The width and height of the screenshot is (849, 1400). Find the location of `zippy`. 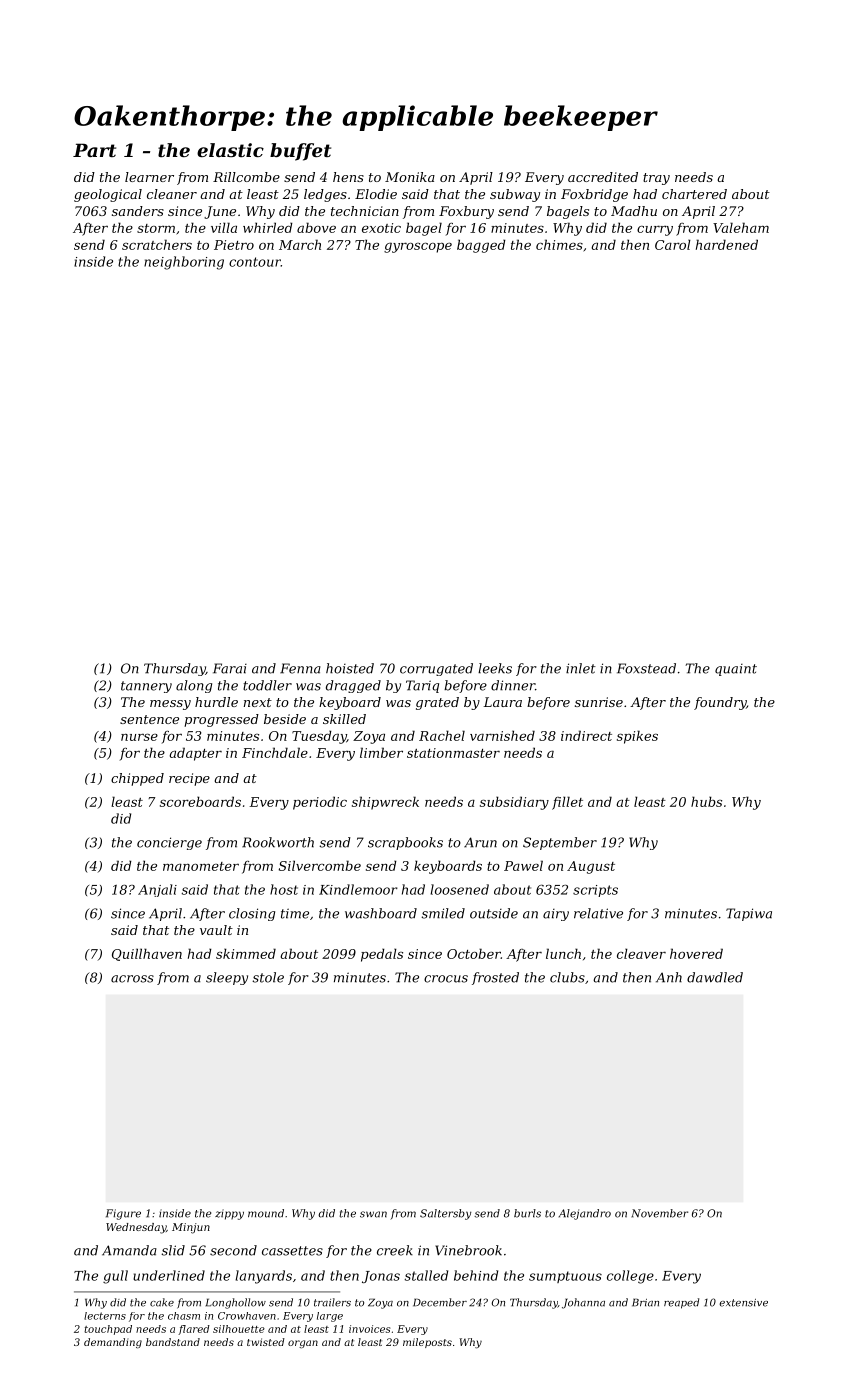

zippy is located at coordinates (229, 1214).
